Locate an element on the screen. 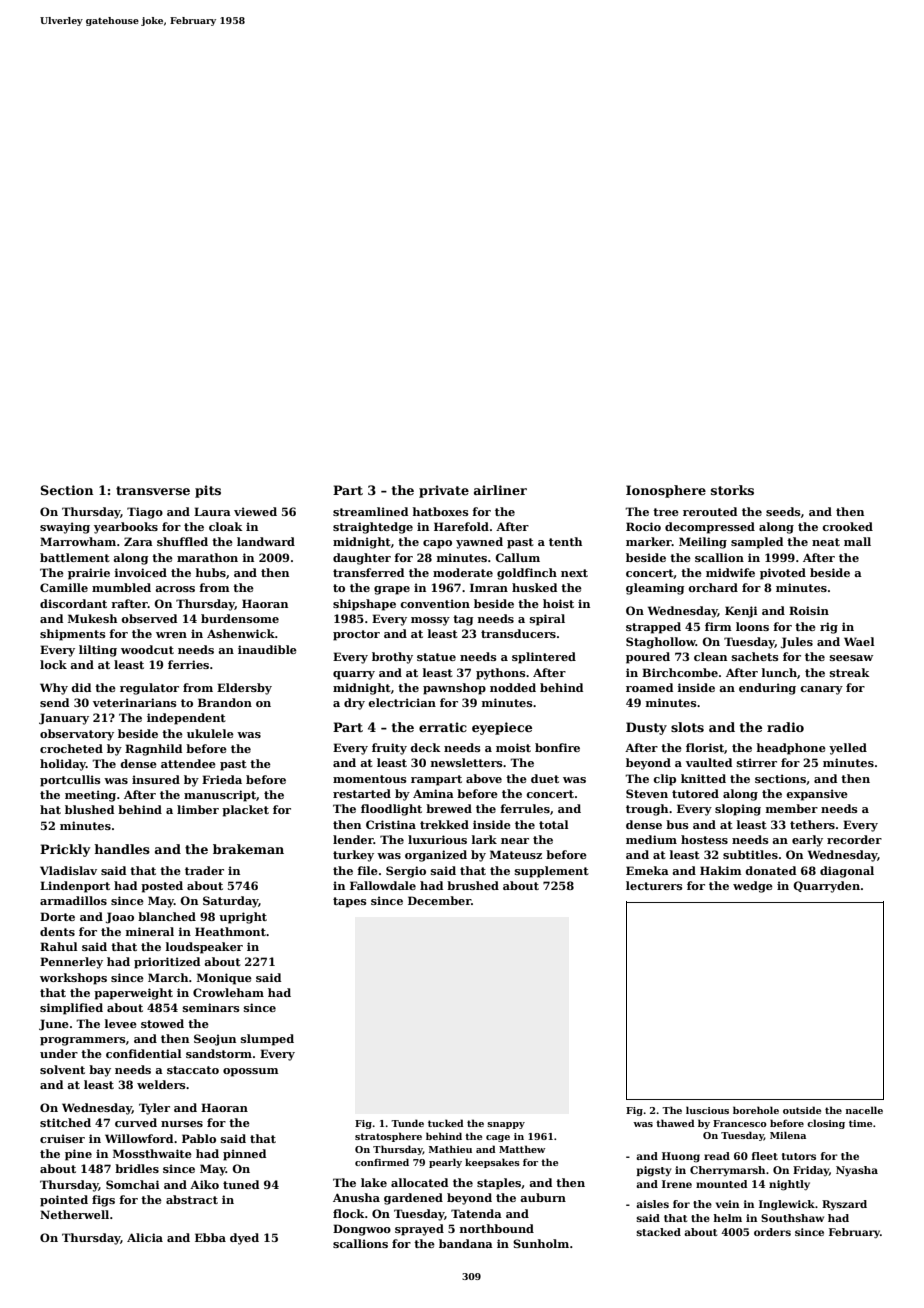  statue is located at coordinates (436, 657).
